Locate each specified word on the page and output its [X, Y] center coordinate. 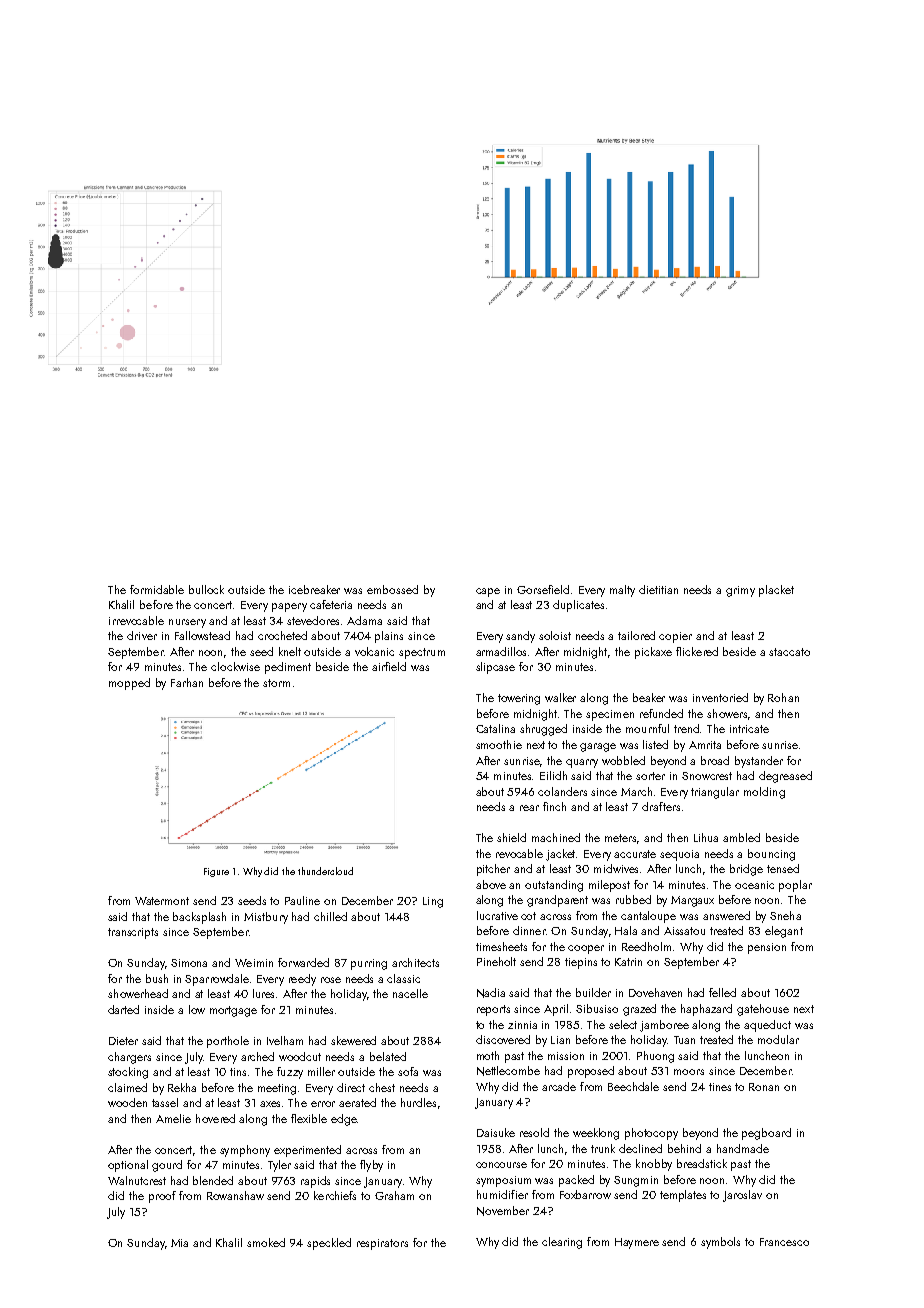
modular [778, 1039]
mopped [129, 684]
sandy [520, 637]
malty [622, 591]
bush [157, 978]
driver [142, 635]
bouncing [771, 855]
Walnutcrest [137, 1180]
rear [529, 808]
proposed [591, 1072]
